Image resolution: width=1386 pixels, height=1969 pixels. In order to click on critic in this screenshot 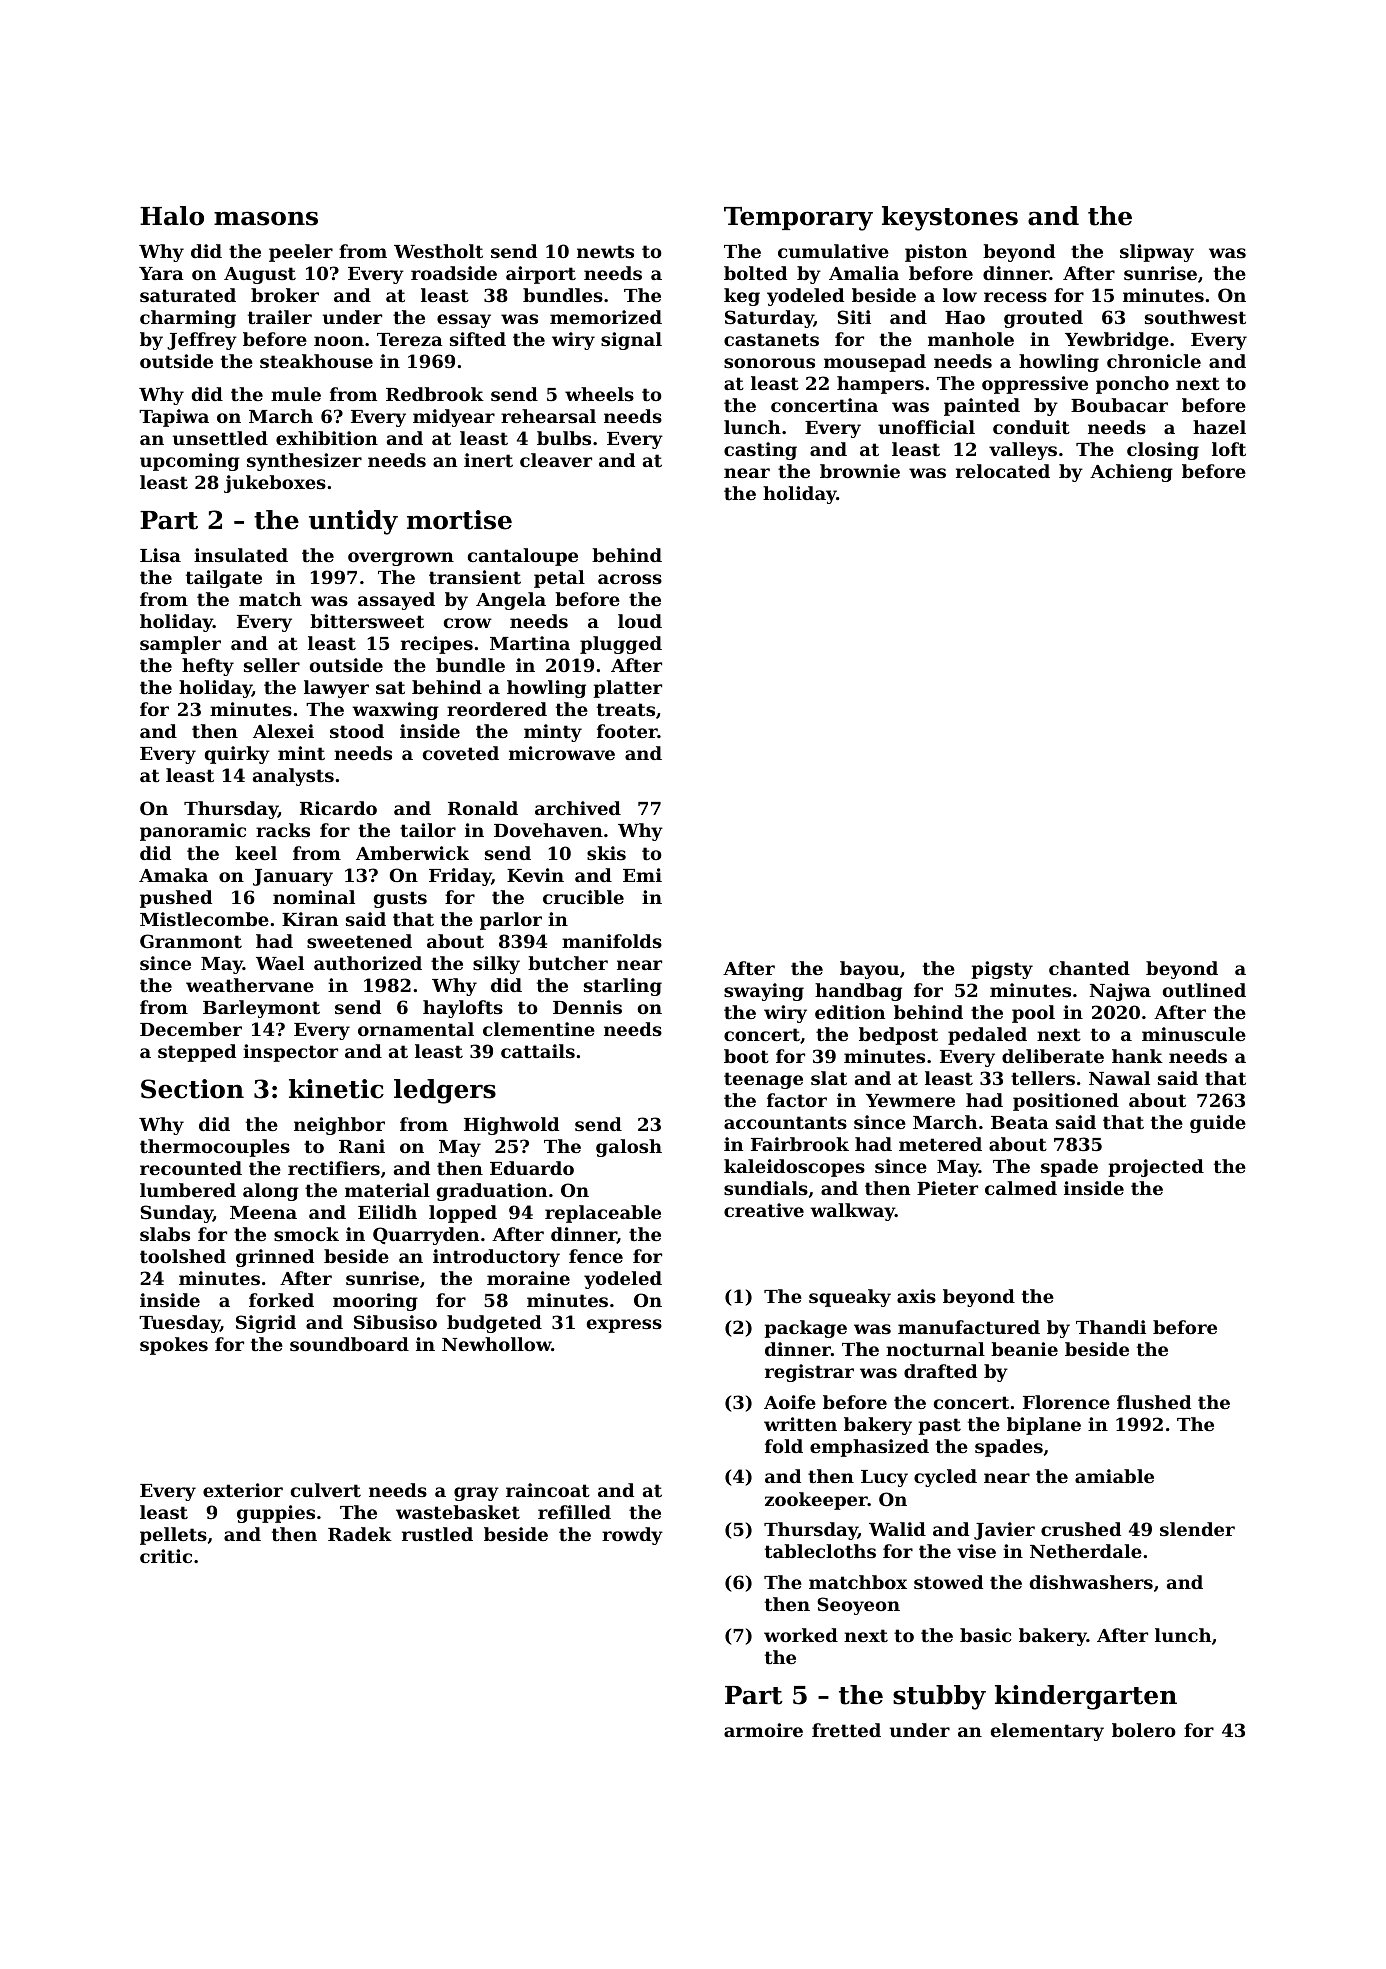, I will do `click(166, 1556)`.
